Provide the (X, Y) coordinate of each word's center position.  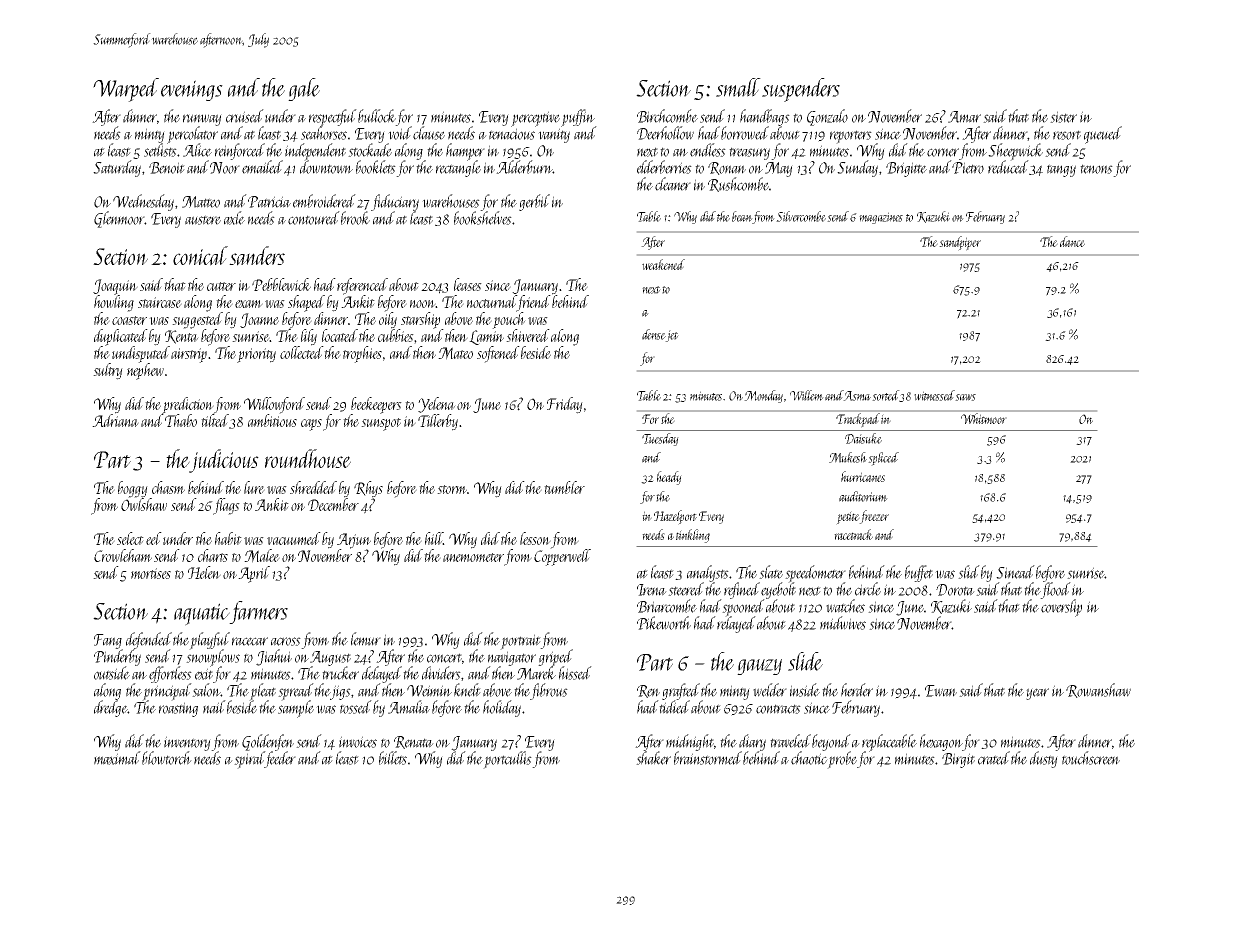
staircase (160, 302)
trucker (340, 673)
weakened (663, 264)
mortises (151, 573)
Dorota (955, 590)
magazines (881, 218)
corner (943, 152)
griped (555, 658)
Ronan (727, 168)
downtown (326, 167)
